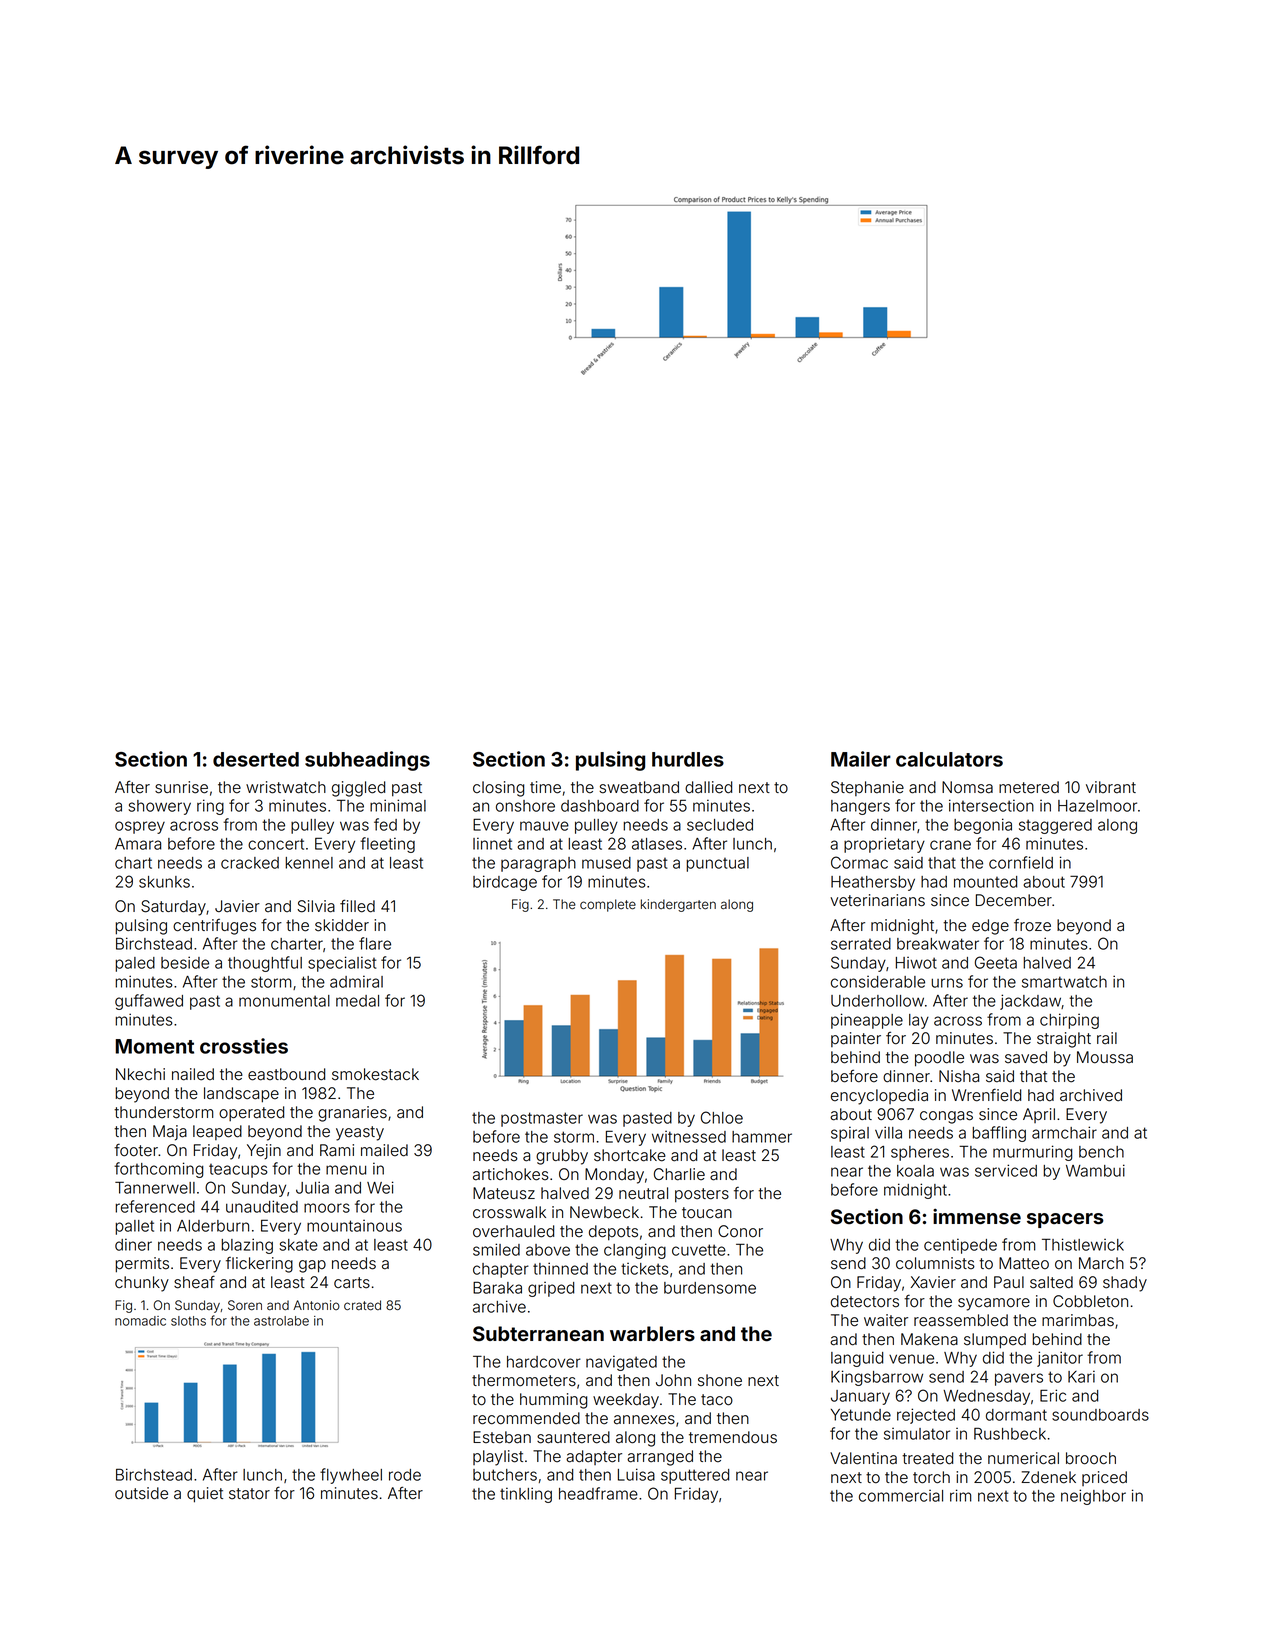 This screenshot has height=1637, width=1265. Describe the element at coordinates (688, 759) in the screenshot. I see `hurdles` at that location.
